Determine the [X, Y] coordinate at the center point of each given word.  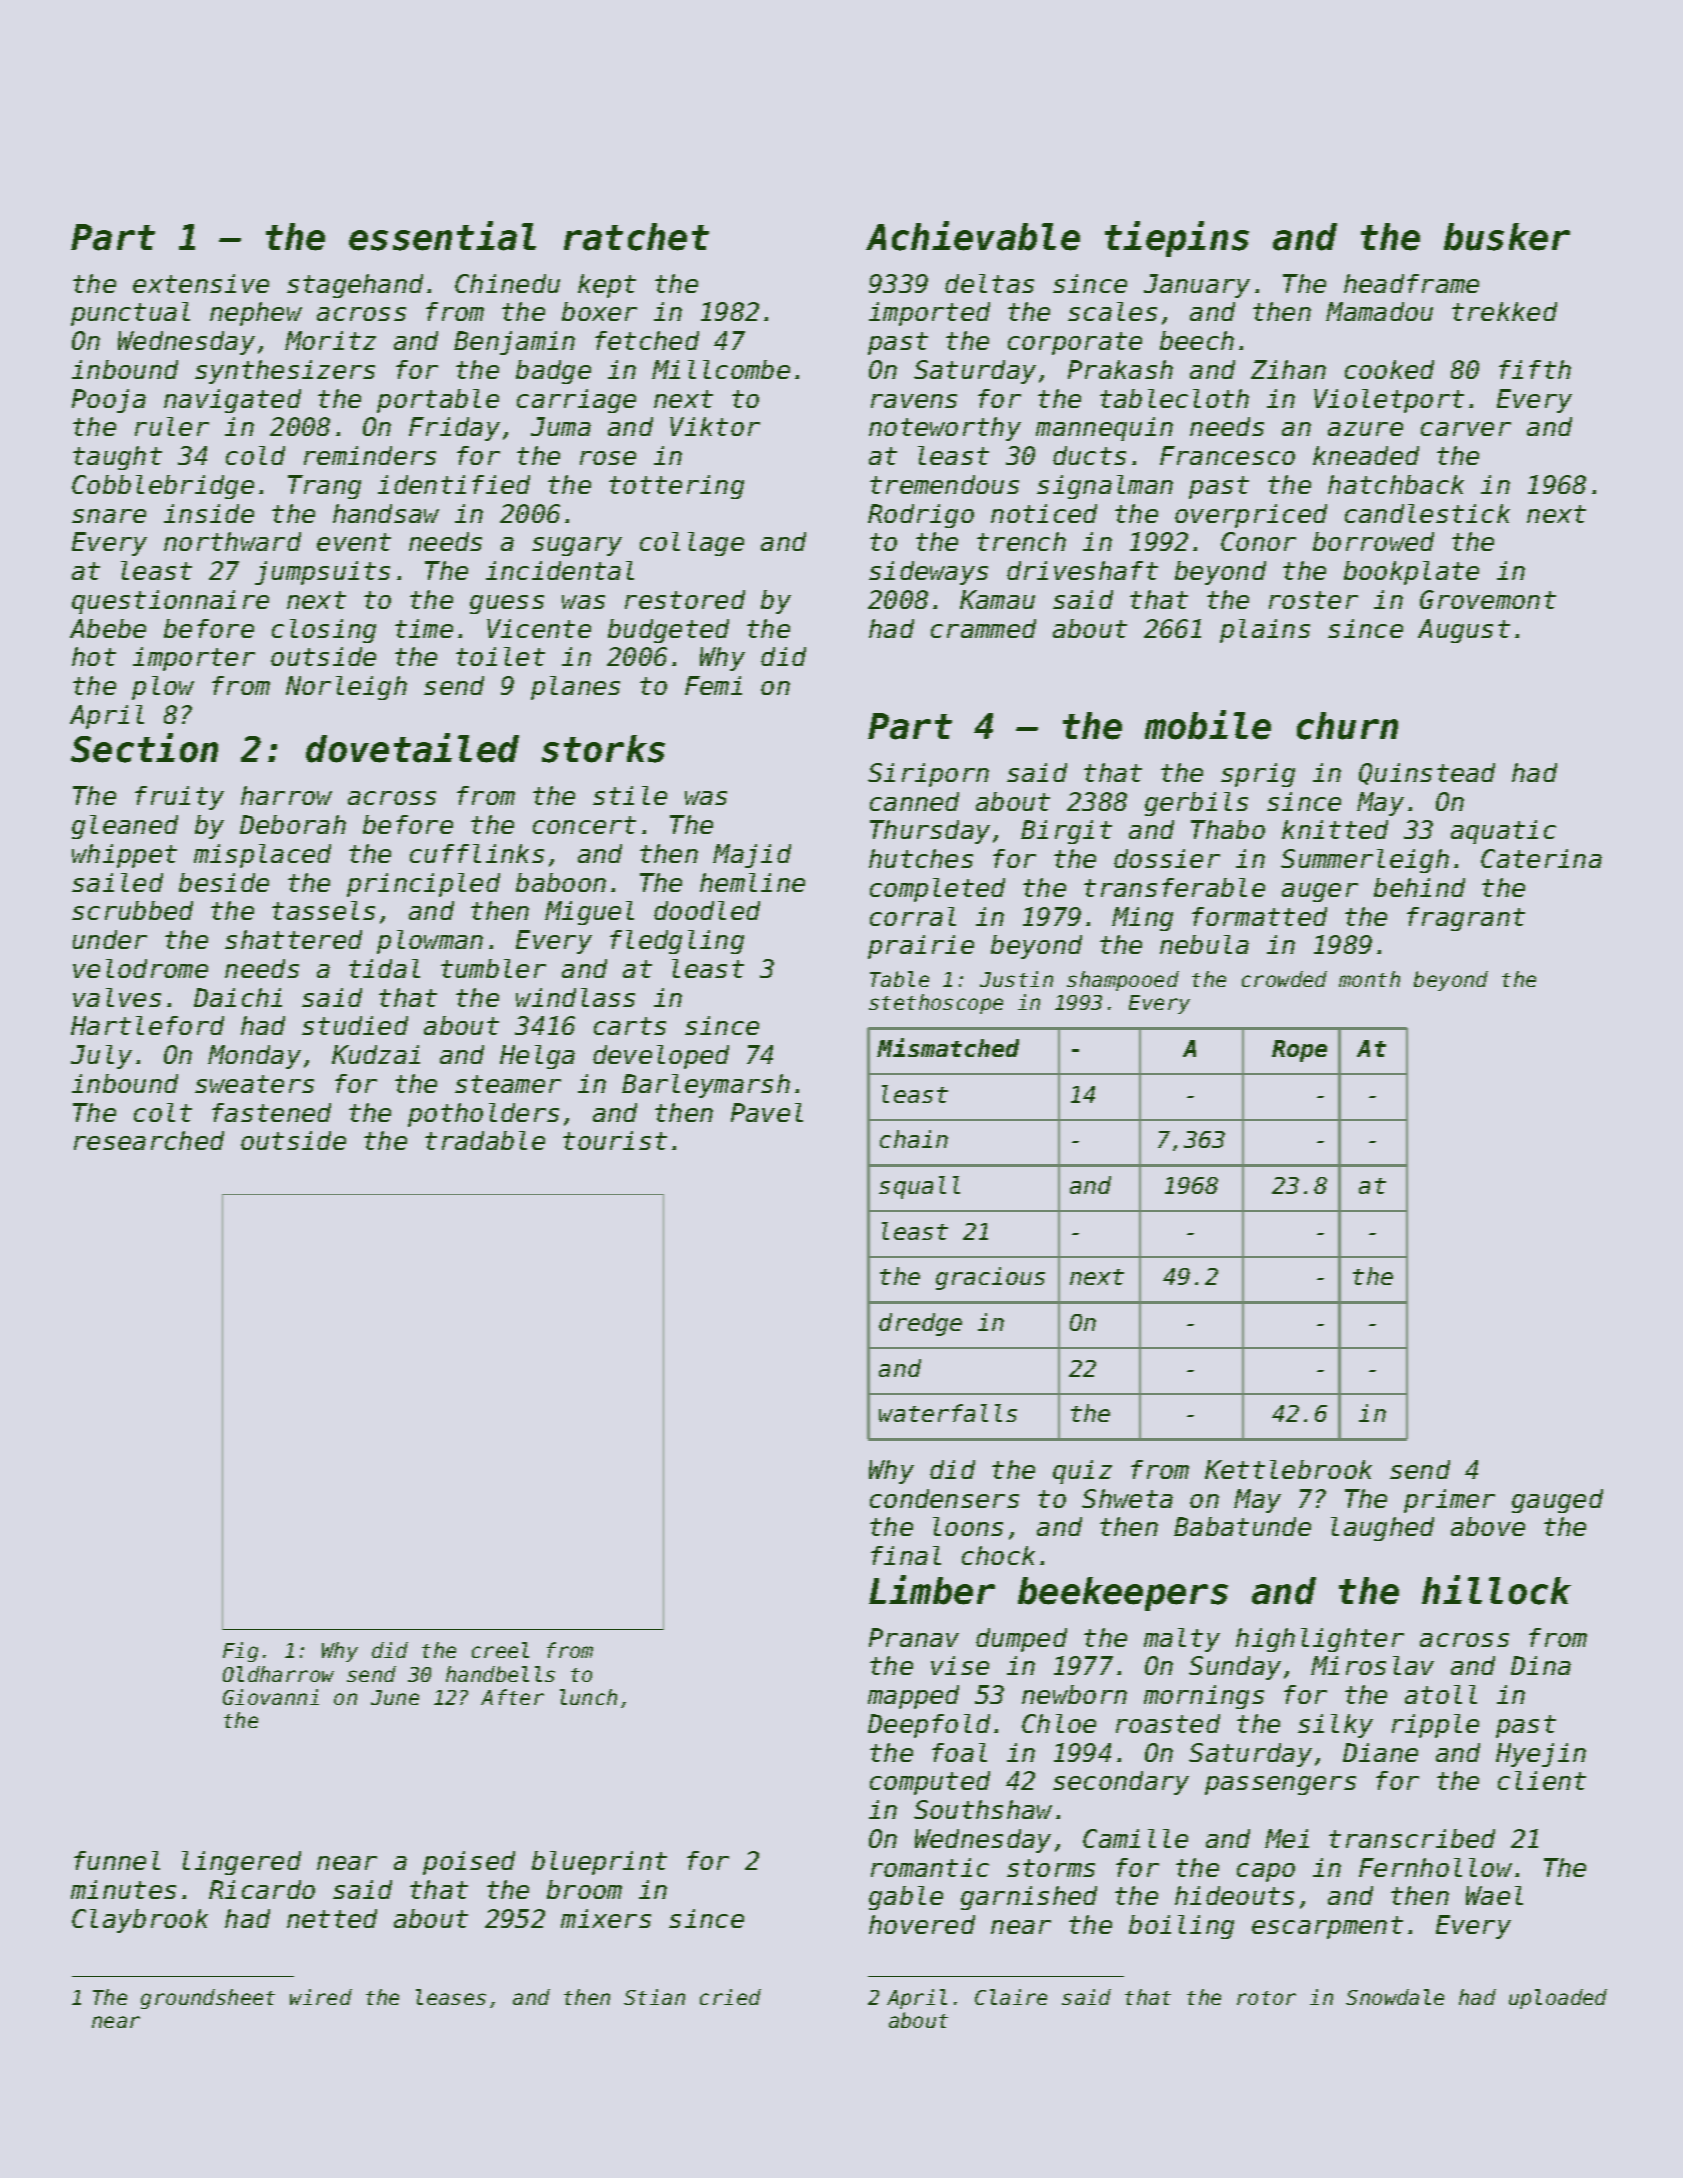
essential [442, 236]
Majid [752, 856]
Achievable [973, 236]
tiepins [1177, 239]
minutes [123, 1889]
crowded [1284, 979]
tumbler [493, 968]
